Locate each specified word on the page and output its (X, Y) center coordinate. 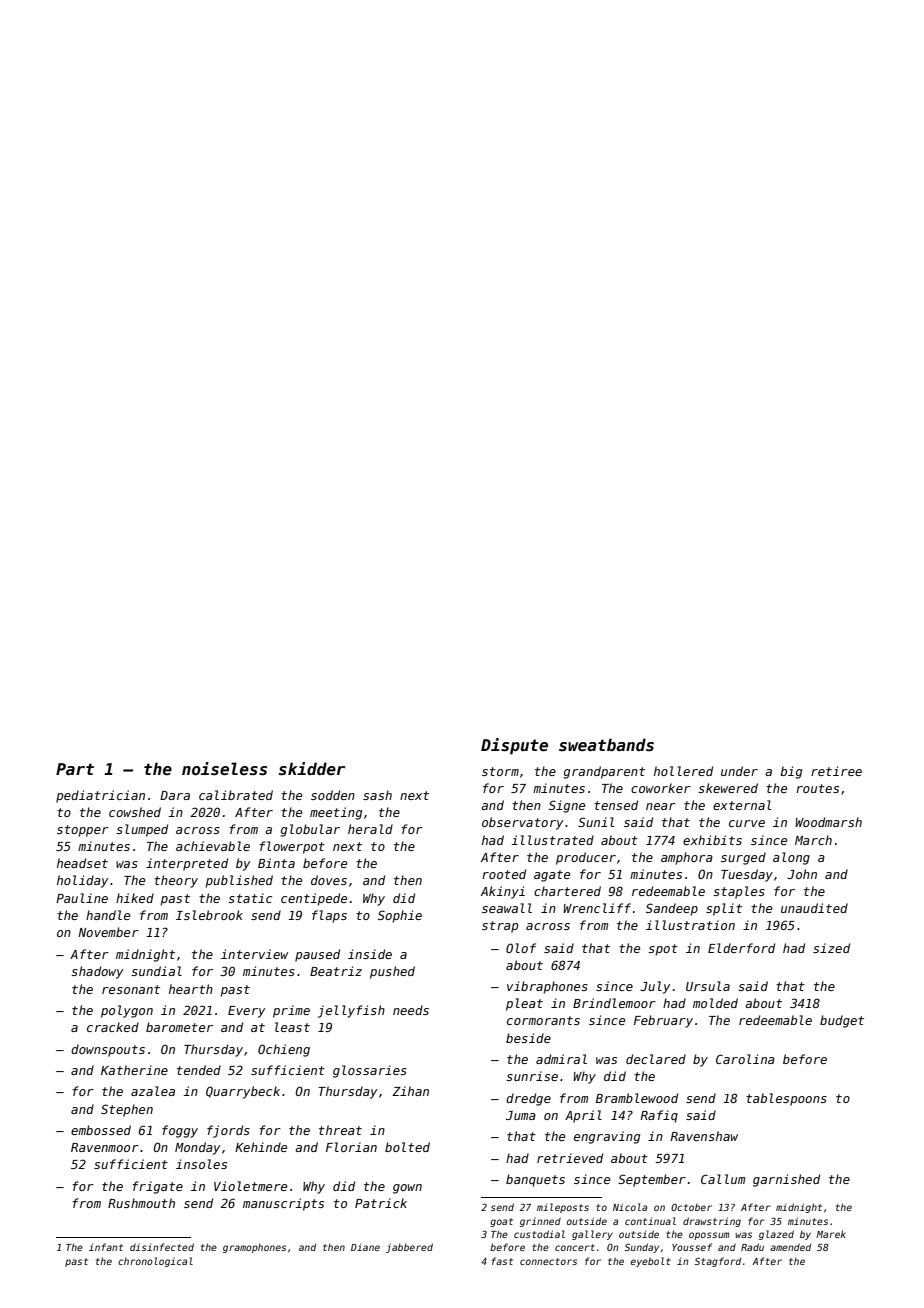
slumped (142, 830)
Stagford (718, 1262)
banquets (535, 1180)
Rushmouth (141, 1203)
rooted (504, 874)
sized (831, 948)
